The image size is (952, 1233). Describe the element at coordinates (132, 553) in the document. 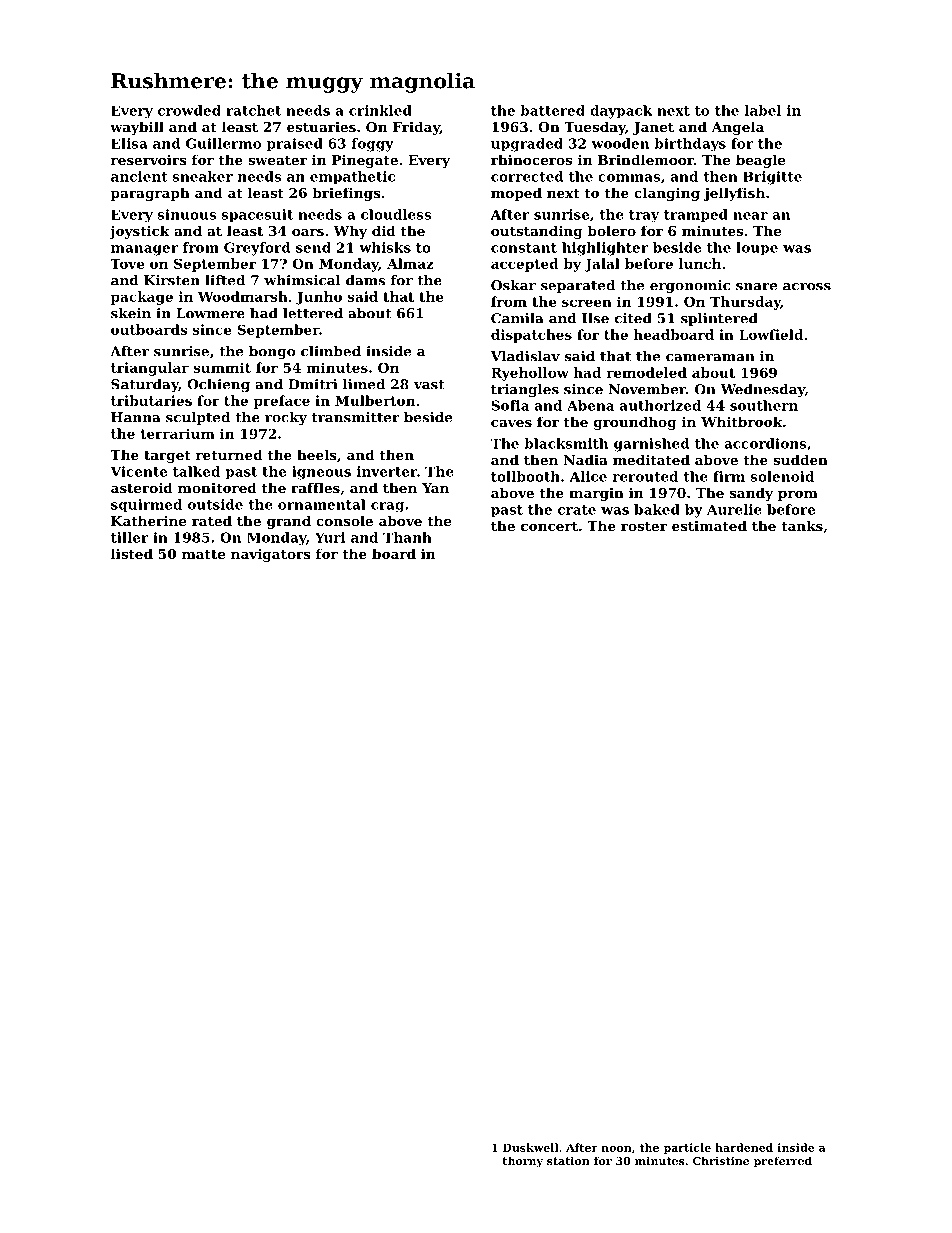

I see `listed` at that location.
